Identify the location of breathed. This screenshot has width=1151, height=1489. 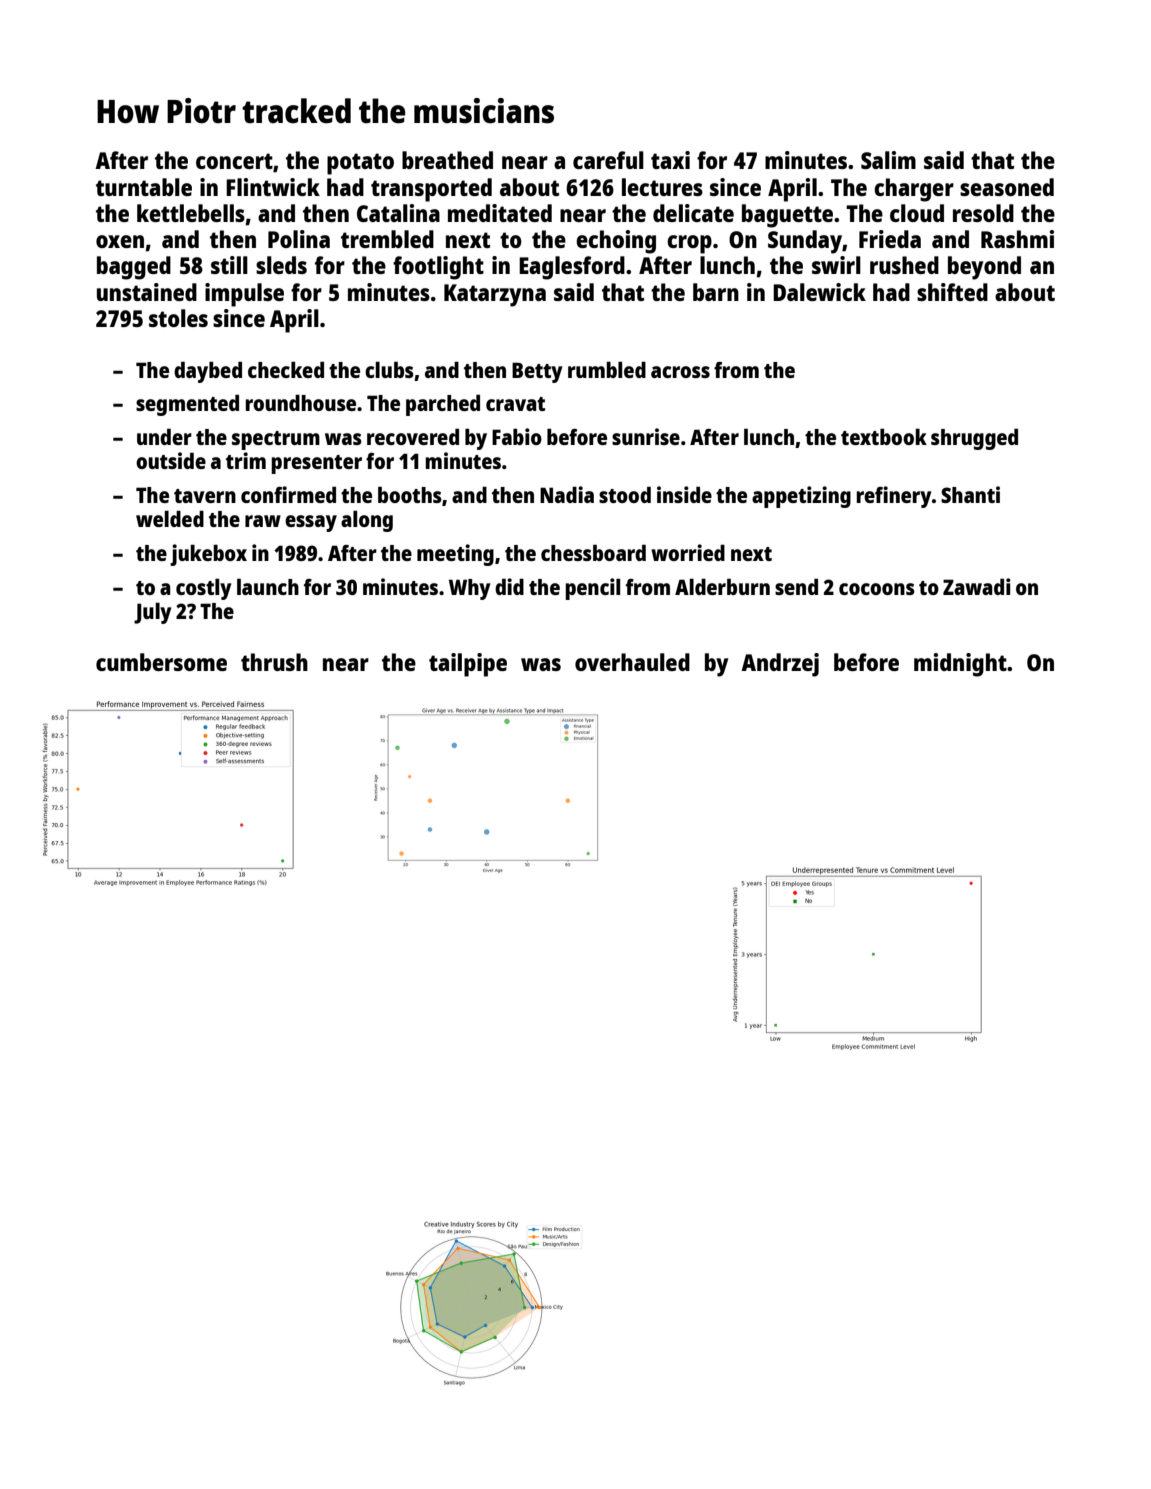
(447, 160).
